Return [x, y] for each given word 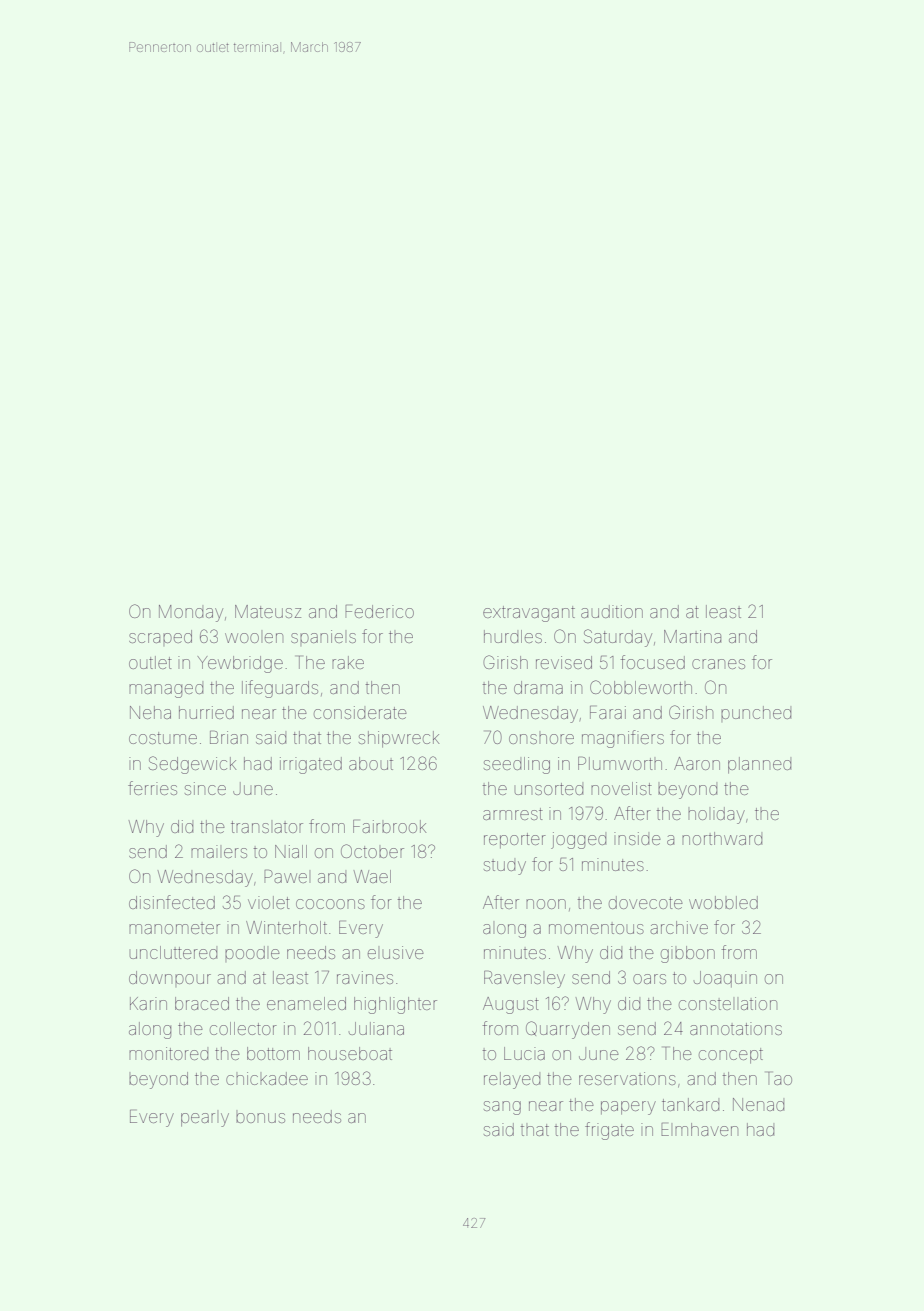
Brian [229, 737]
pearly [205, 1118]
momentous [596, 928]
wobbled [723, 902]
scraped [160, 638]
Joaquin [725, 979]
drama [538, 687]
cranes [718, 664]
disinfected [172, 902]
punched [756, 714]
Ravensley [524, 979]
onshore [541, 737]
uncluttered [173, 952]
